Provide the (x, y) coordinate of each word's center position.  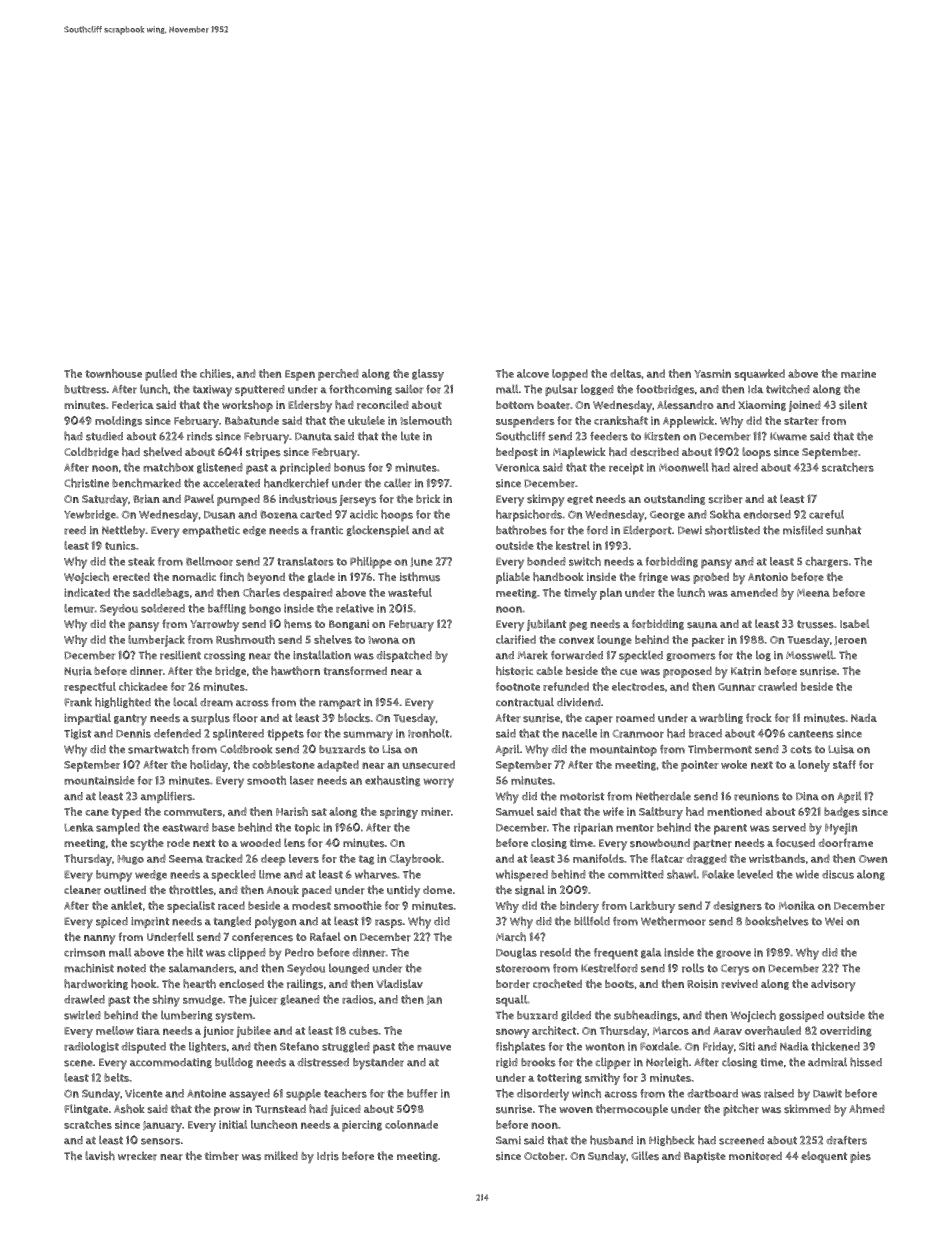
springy (399, 813)
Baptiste (705, 1157)
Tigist (77, 734)
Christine (86, 483)
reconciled (383, 405)
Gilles (645, 1156)
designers (737, 906)
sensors (160, 1141)
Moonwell (684, 467)
